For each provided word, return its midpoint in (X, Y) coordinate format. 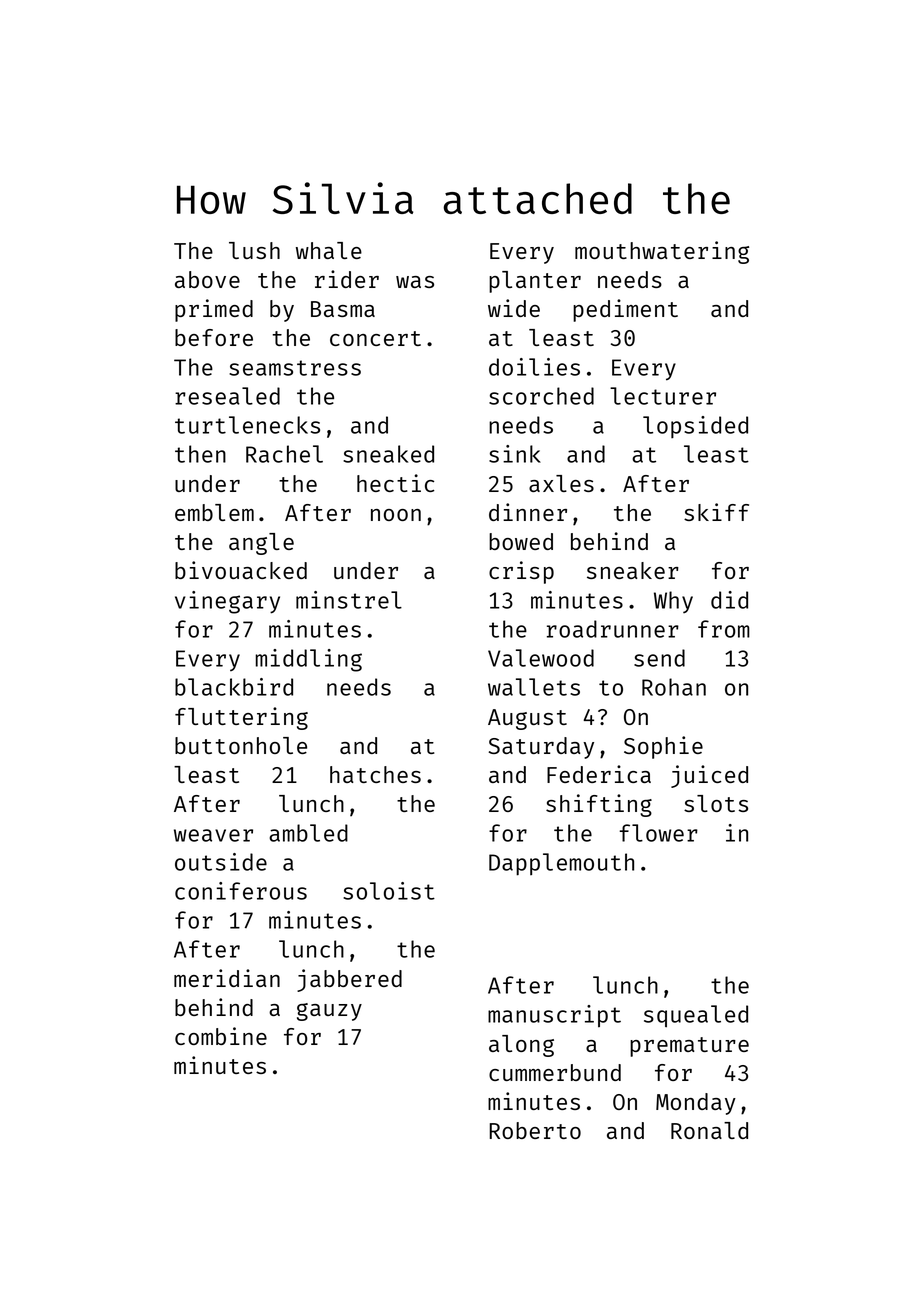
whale (329, 250)
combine (221, 1036)
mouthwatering (662, 252)
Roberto (535, 1130)
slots (716, 803)
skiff (716, 512)
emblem (214, 512)
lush (254, 250)
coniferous (241, 891)
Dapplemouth (561, 864)
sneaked (388, 454)
